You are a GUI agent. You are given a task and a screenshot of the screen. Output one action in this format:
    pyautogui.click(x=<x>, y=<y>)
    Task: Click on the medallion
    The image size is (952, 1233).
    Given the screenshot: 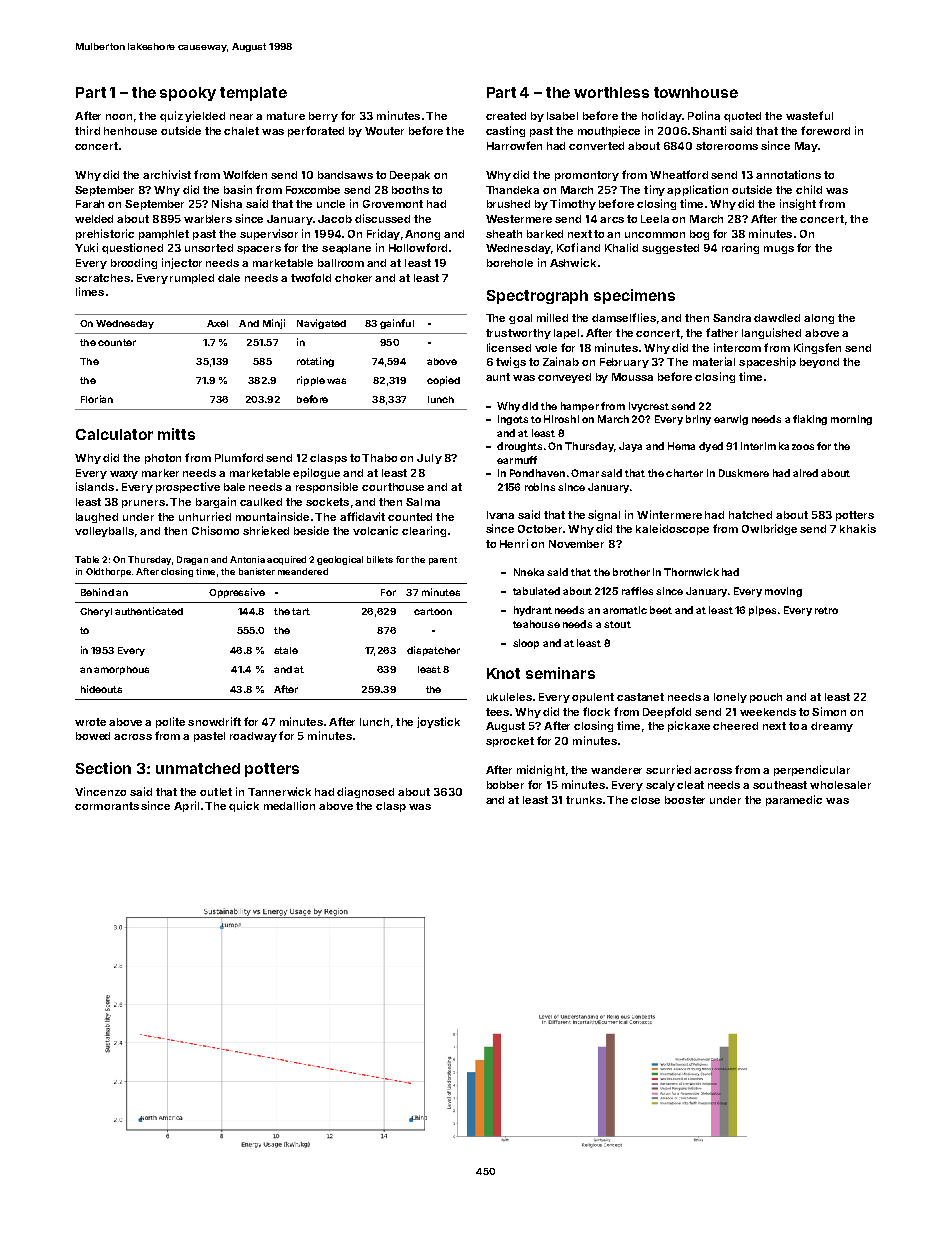 What is the action you would take?
    pyautogui.click(x=289, y=805)
